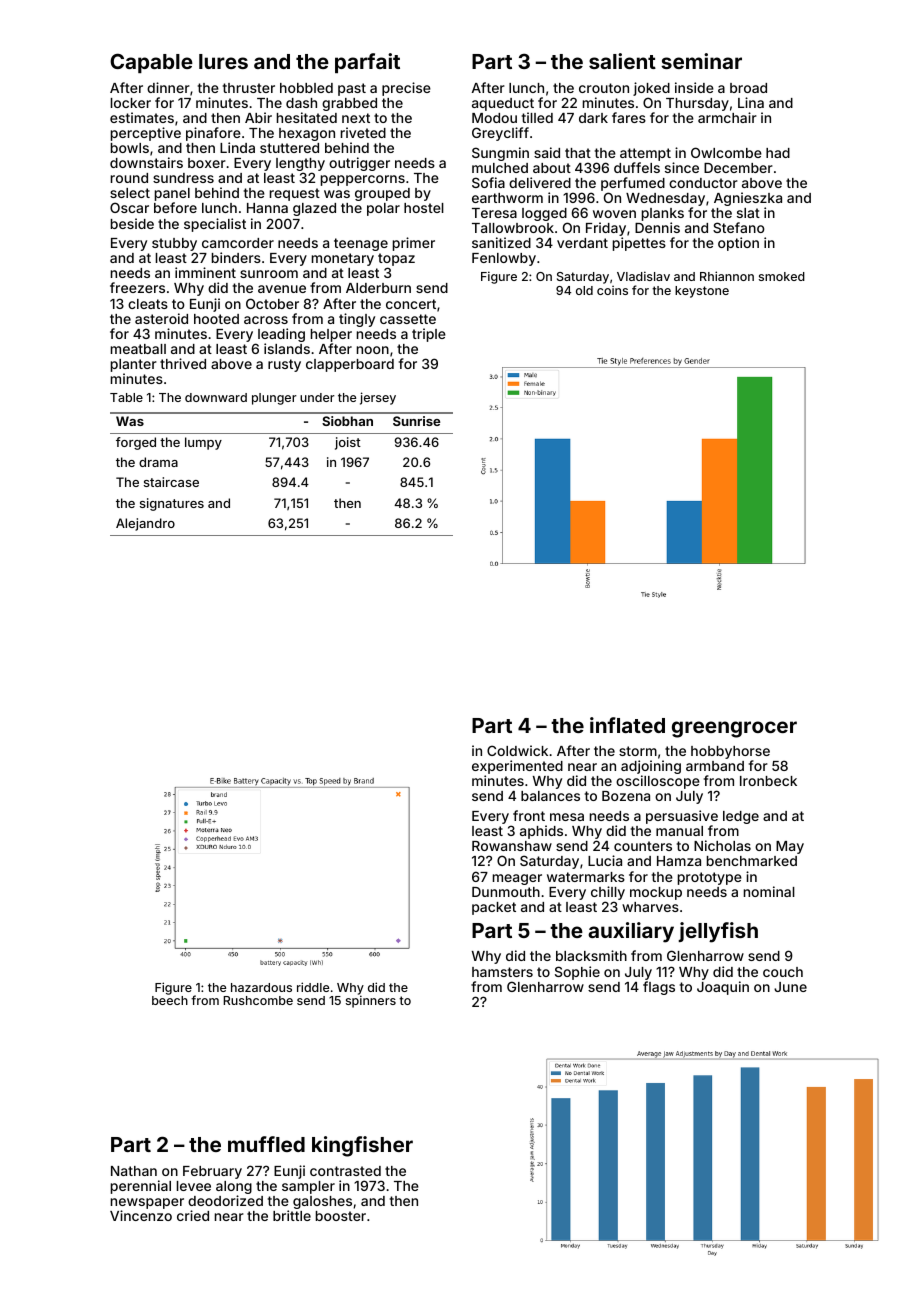 Image resolution: width=924 pixels, height=1308 pixels. What do you see at coordinates (225, 1200) in the screenshot?
I see `deodorized` at bounding box center [225, 1200].
